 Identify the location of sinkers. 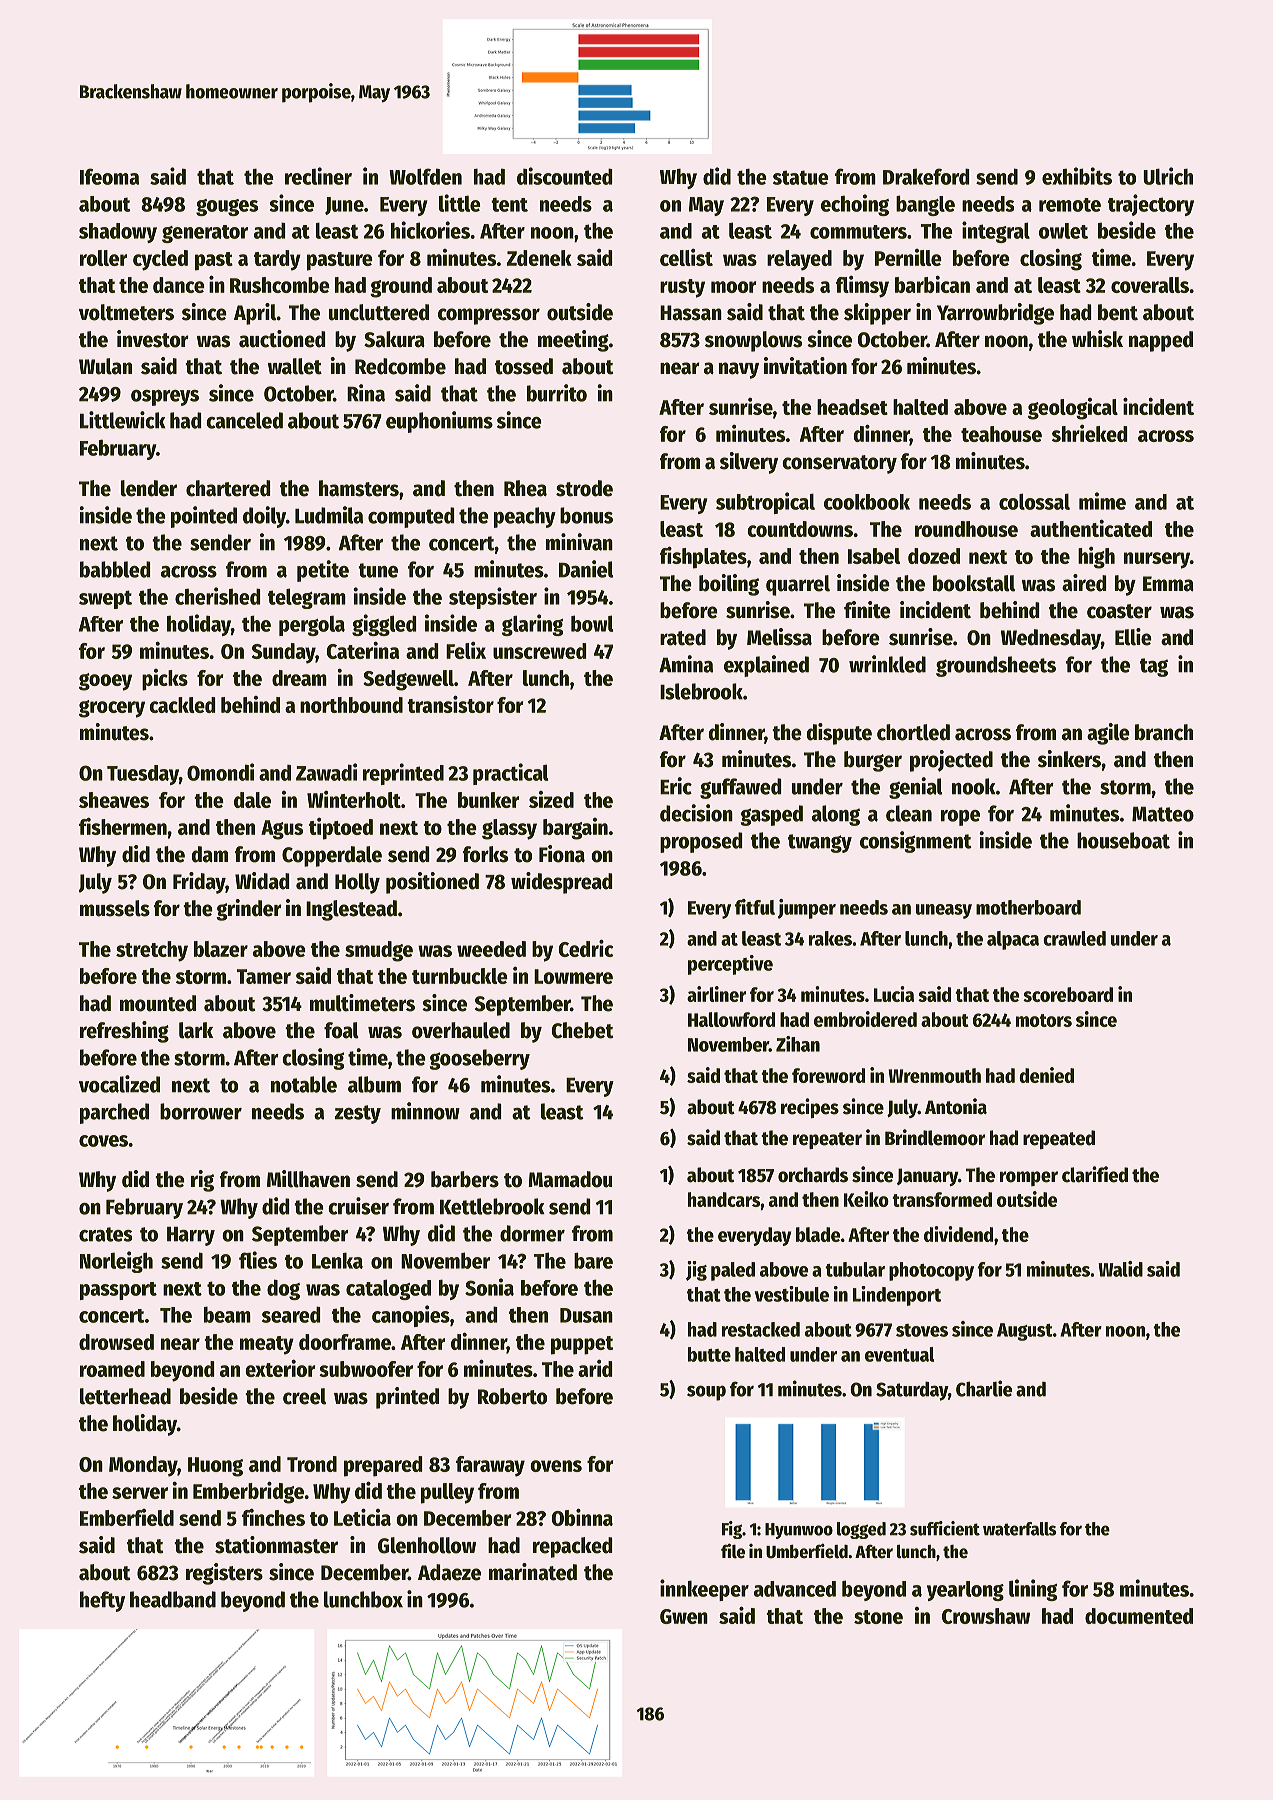
(1069, 759).
